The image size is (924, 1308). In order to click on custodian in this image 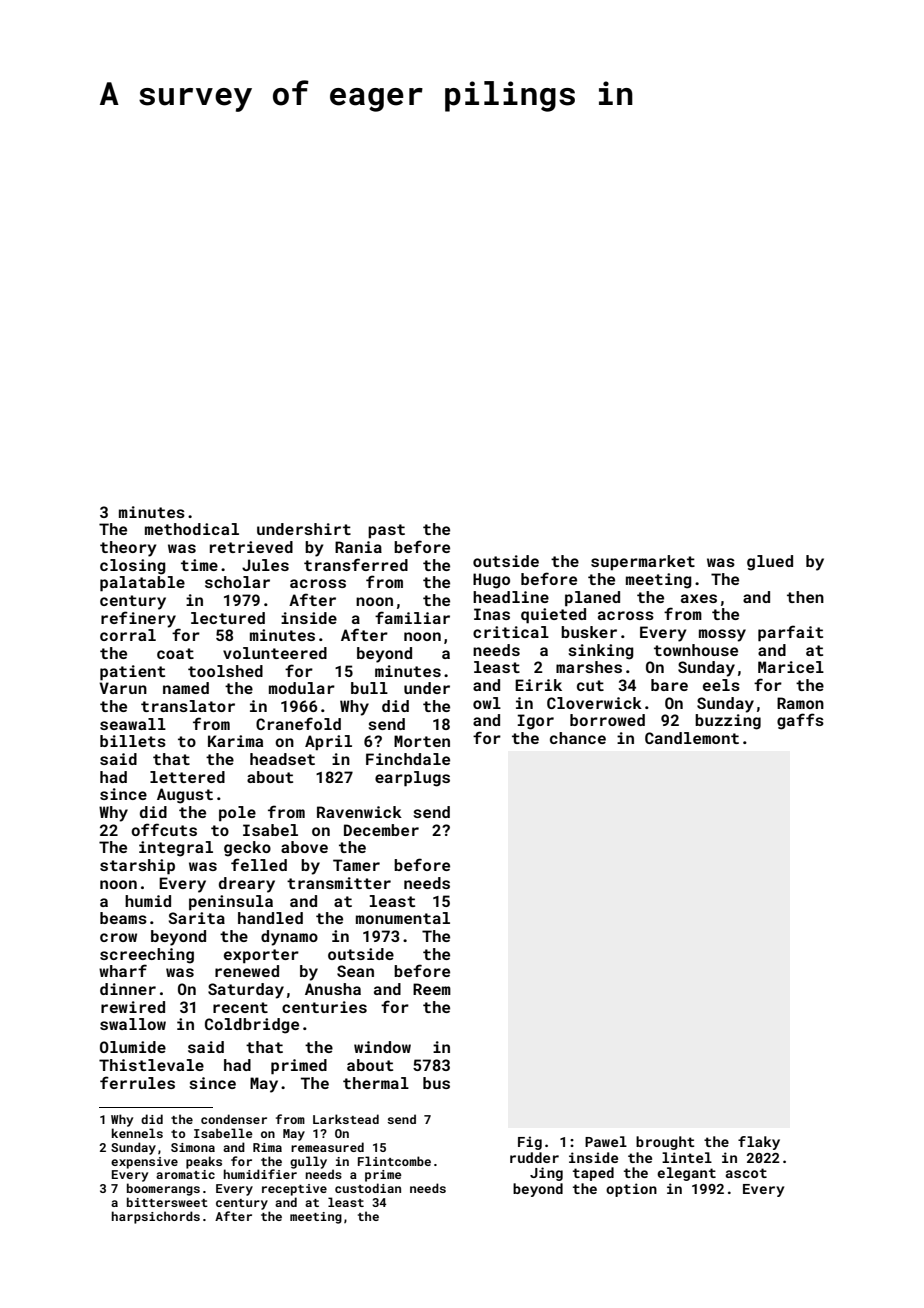, I will do `click(368, 1188)`.
